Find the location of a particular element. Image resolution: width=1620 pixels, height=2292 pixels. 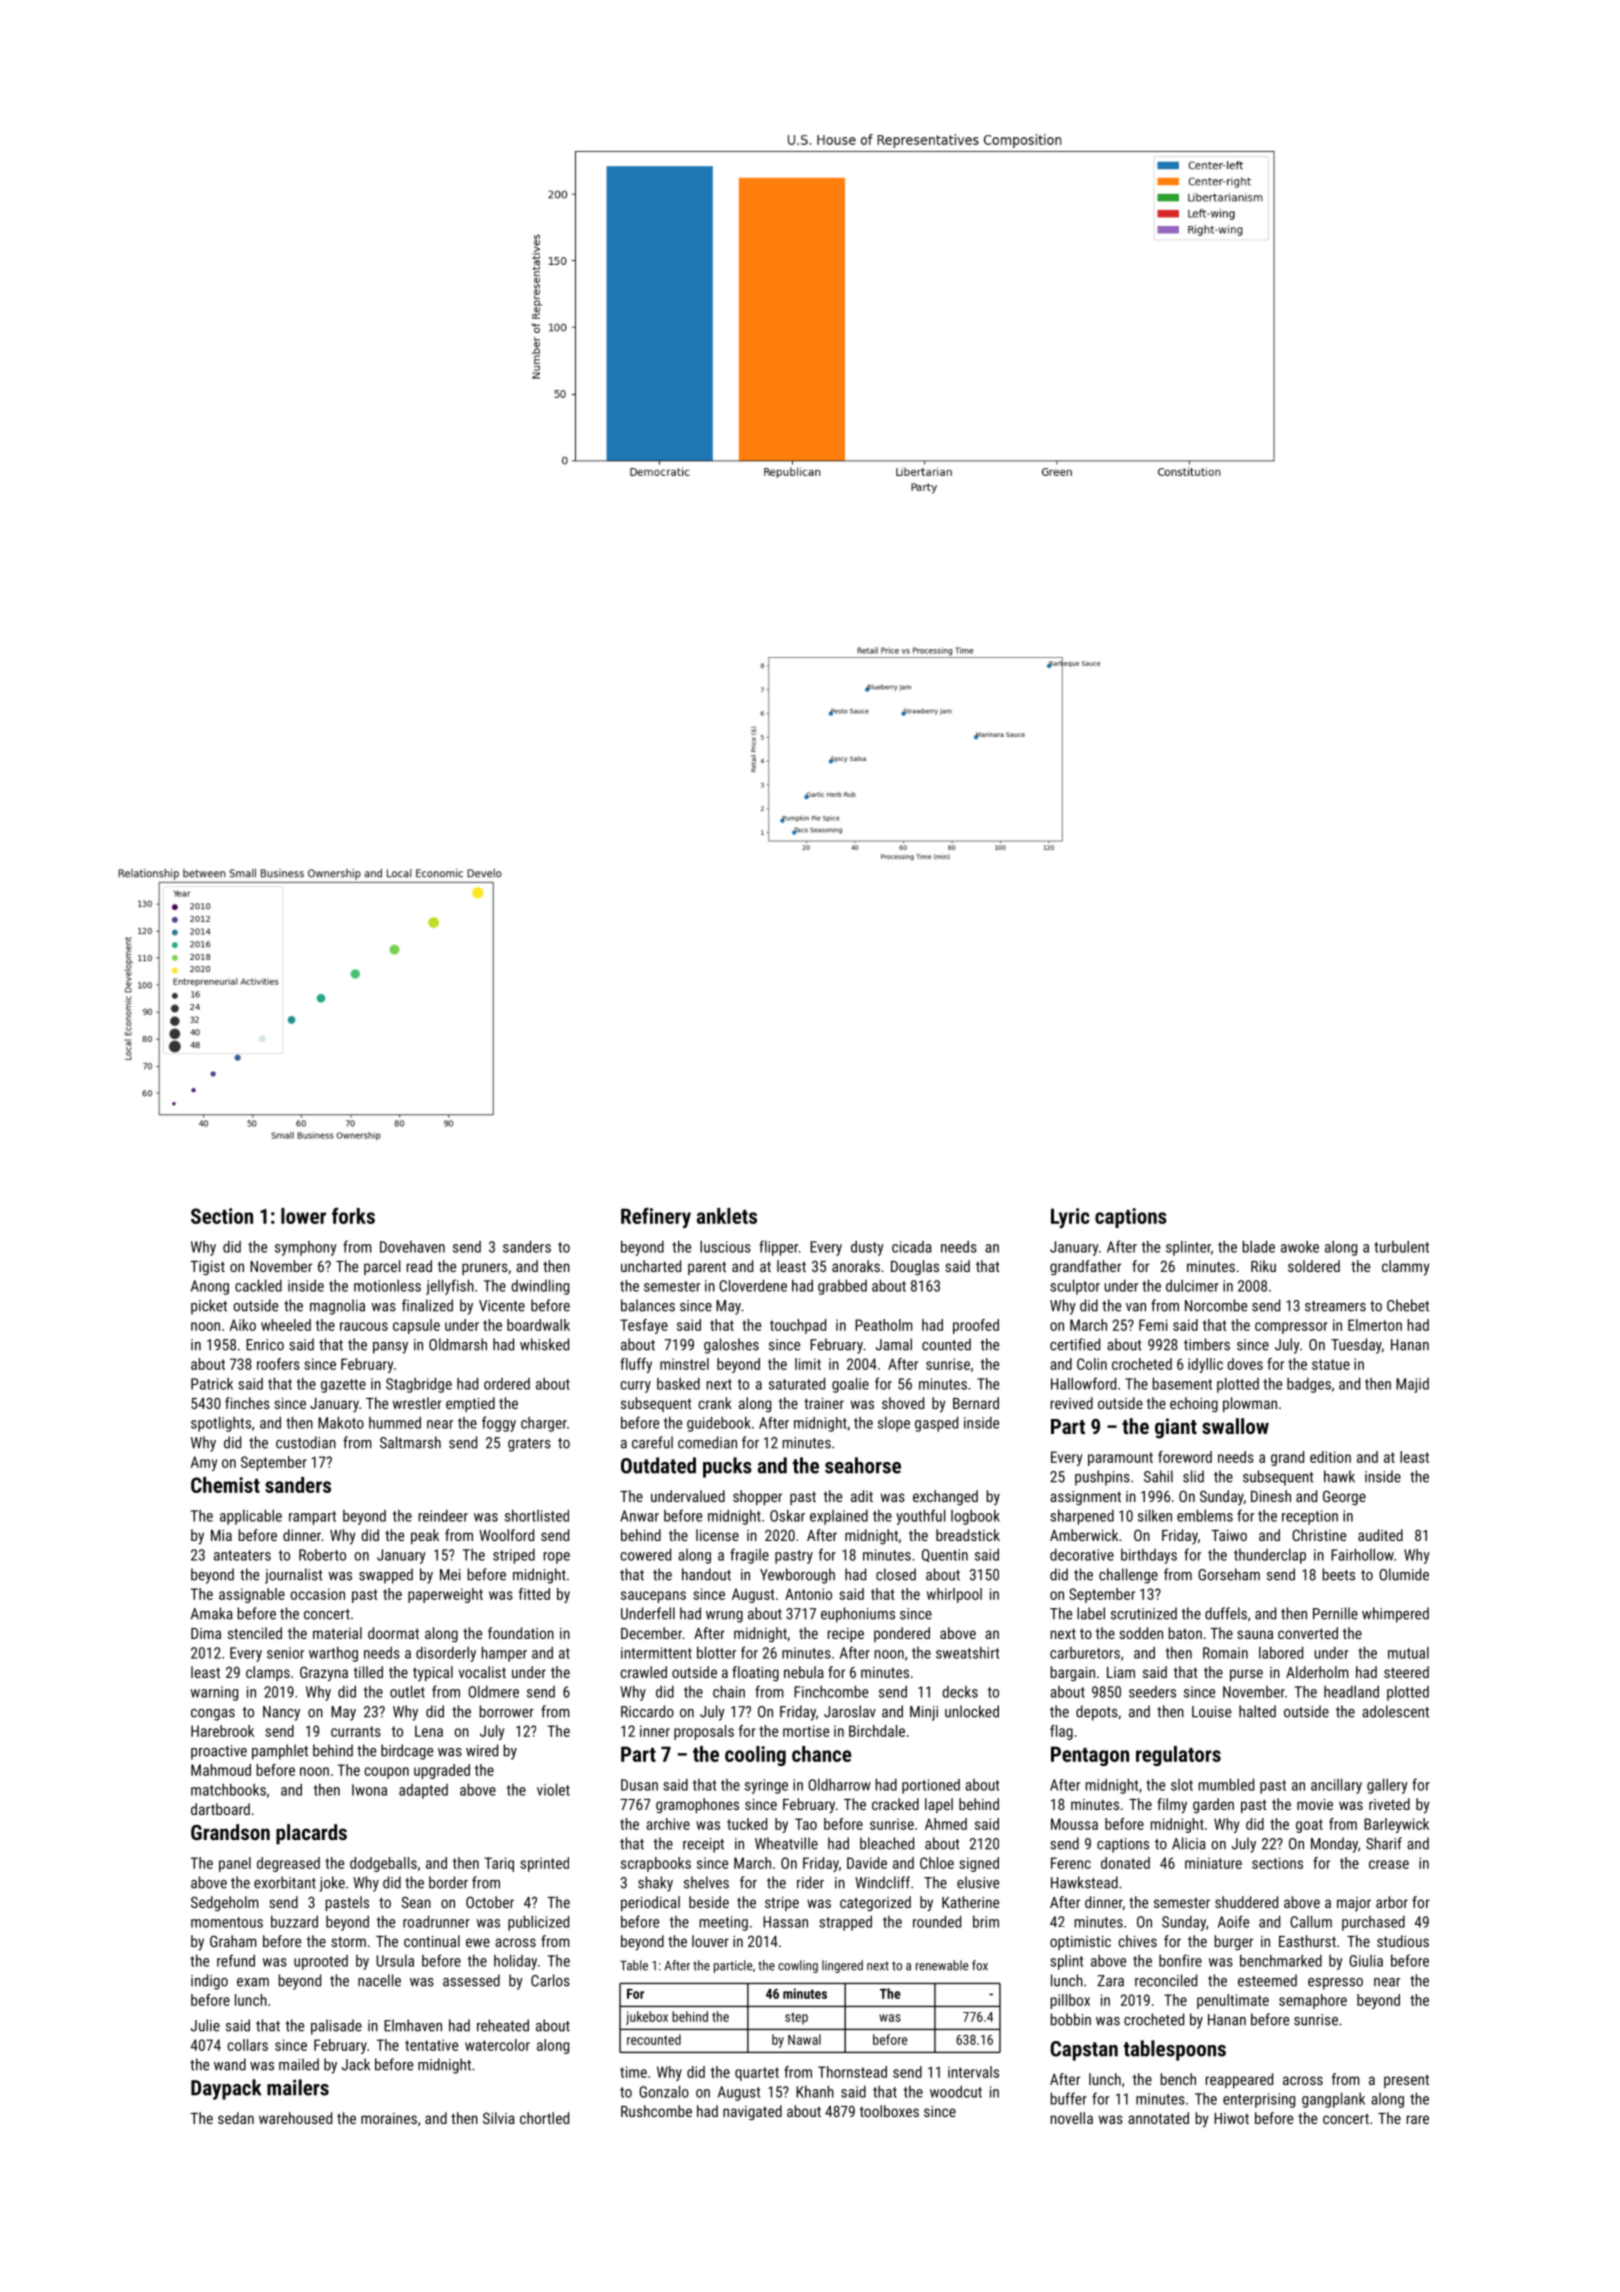

closed is located at coordinates (896, 1574).
